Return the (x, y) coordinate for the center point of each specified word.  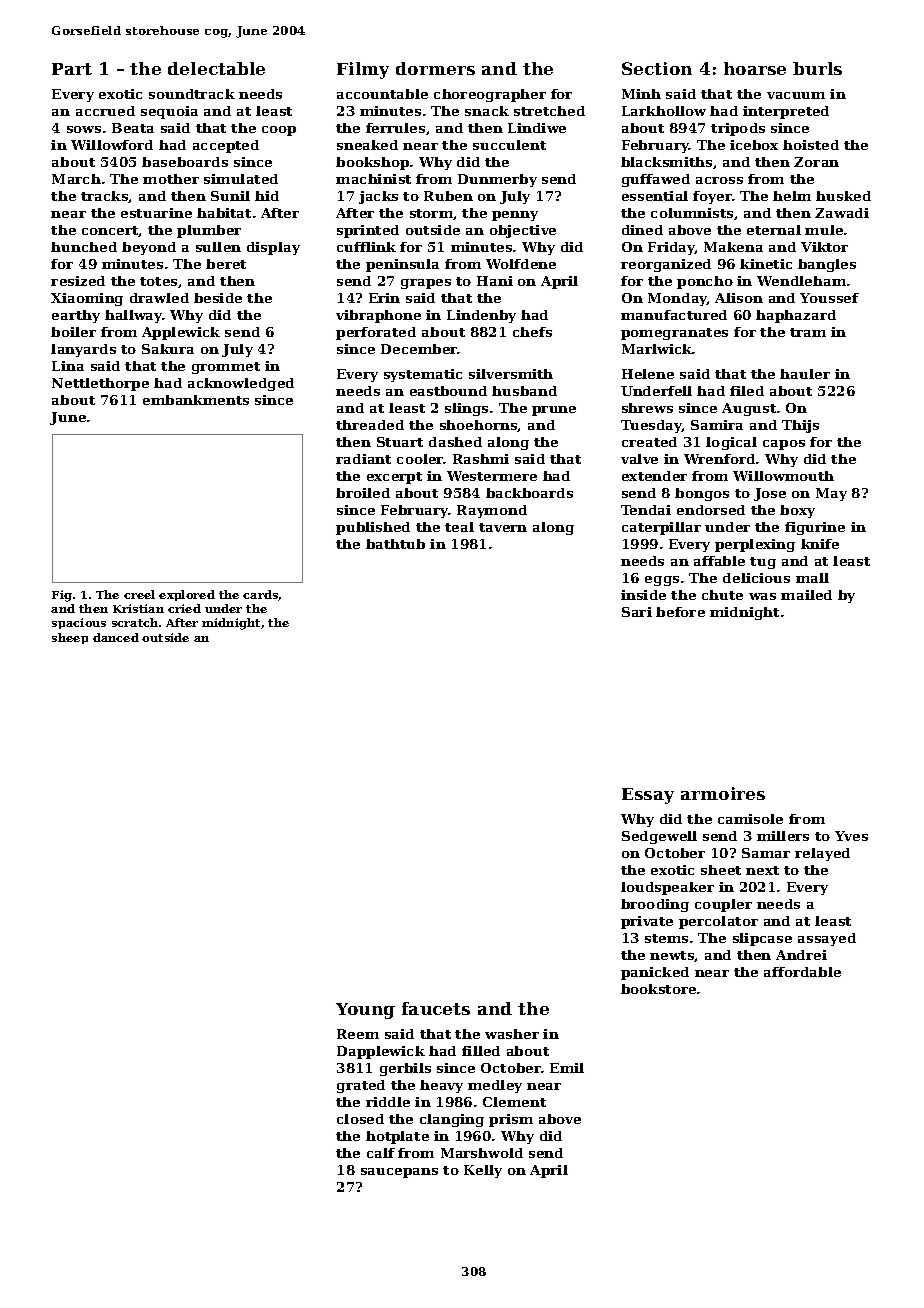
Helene (648, 374)
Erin (384, 298)
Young (365, 1011)
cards (260, 594)
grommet (226, 368)
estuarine (156, 213)
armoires (723, 793)
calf (381, 1153)
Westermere (492, 476)
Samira (717, 425)
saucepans (399, 1173)
